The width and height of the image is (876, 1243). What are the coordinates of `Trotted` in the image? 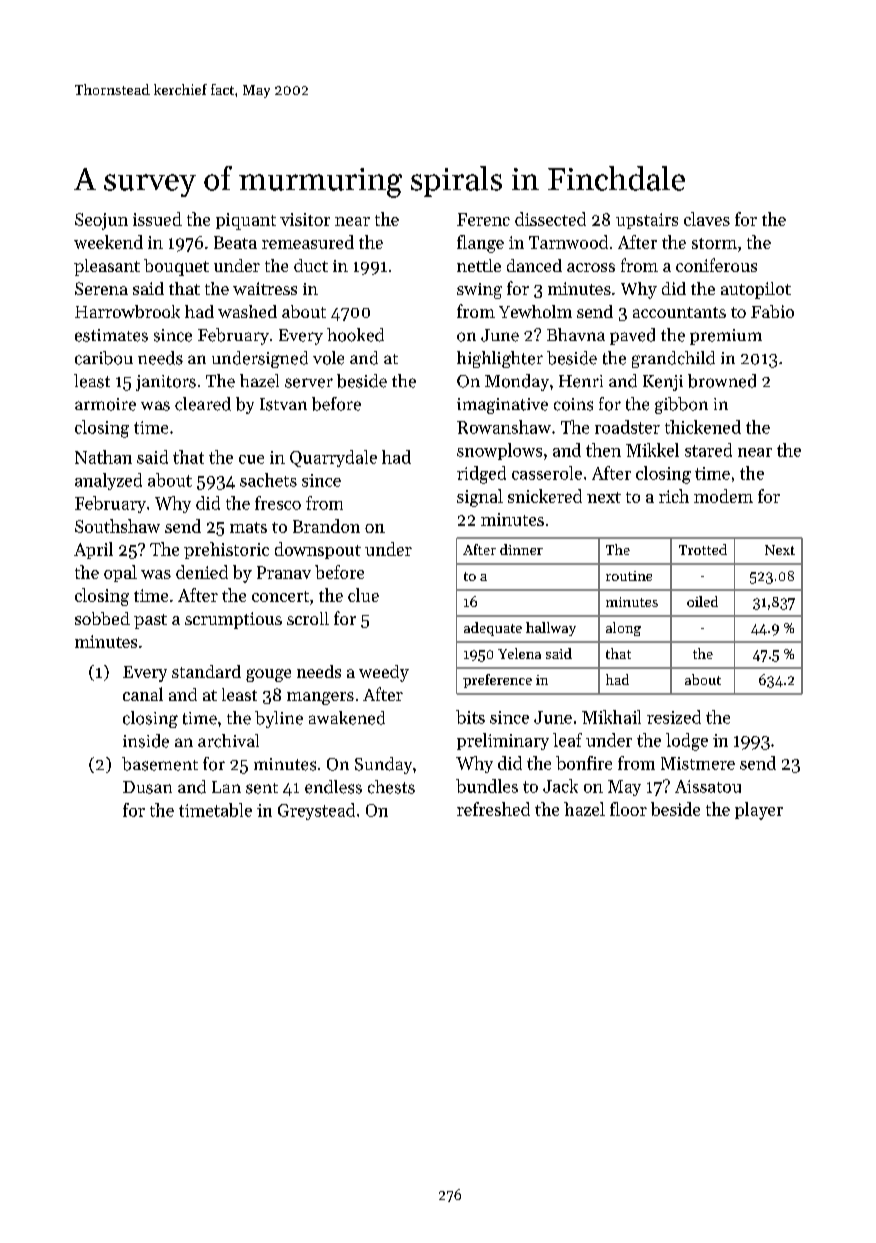 It's located at (703, 549).
